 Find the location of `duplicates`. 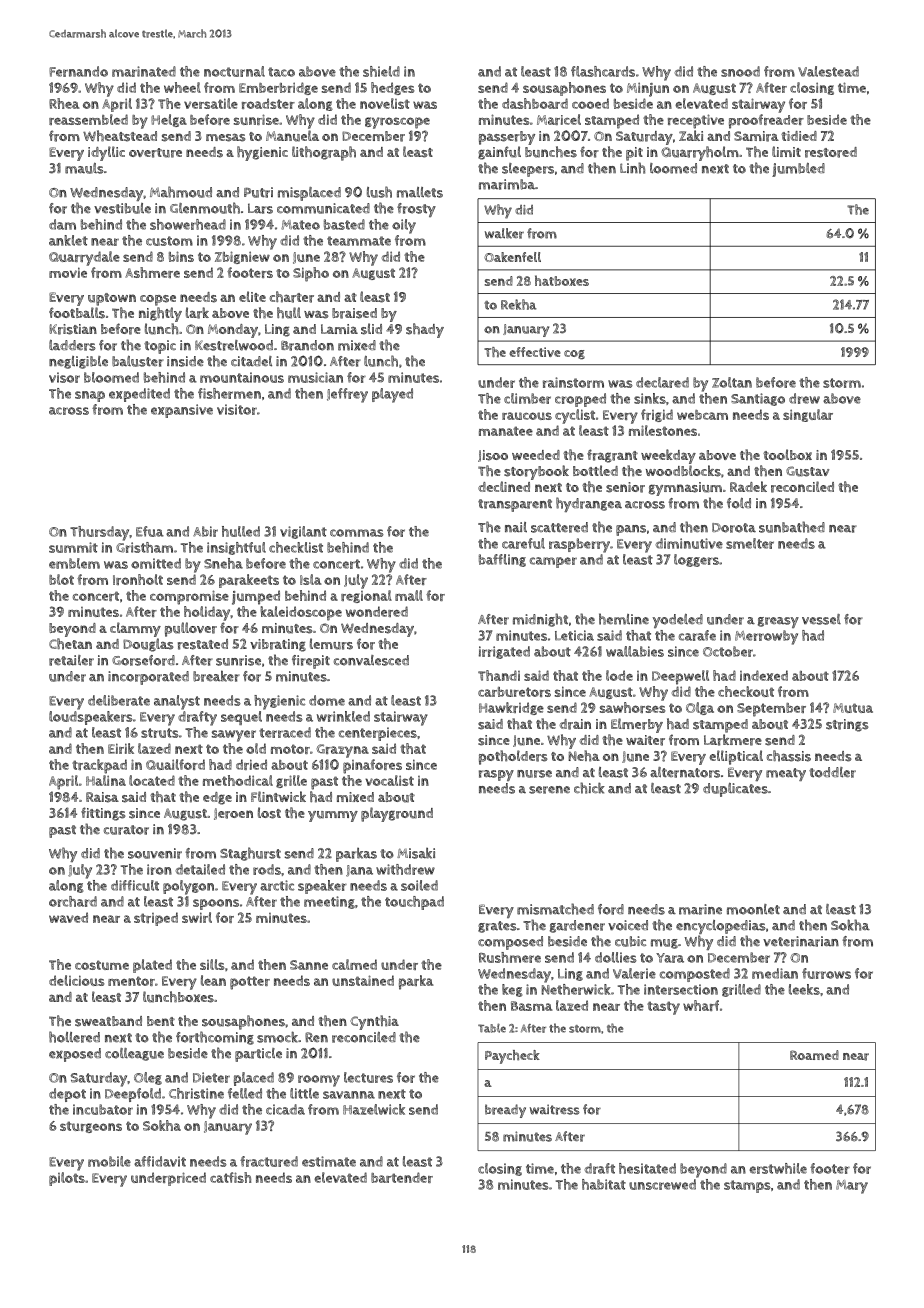

duplicates is located at coordinates (735, 790).
